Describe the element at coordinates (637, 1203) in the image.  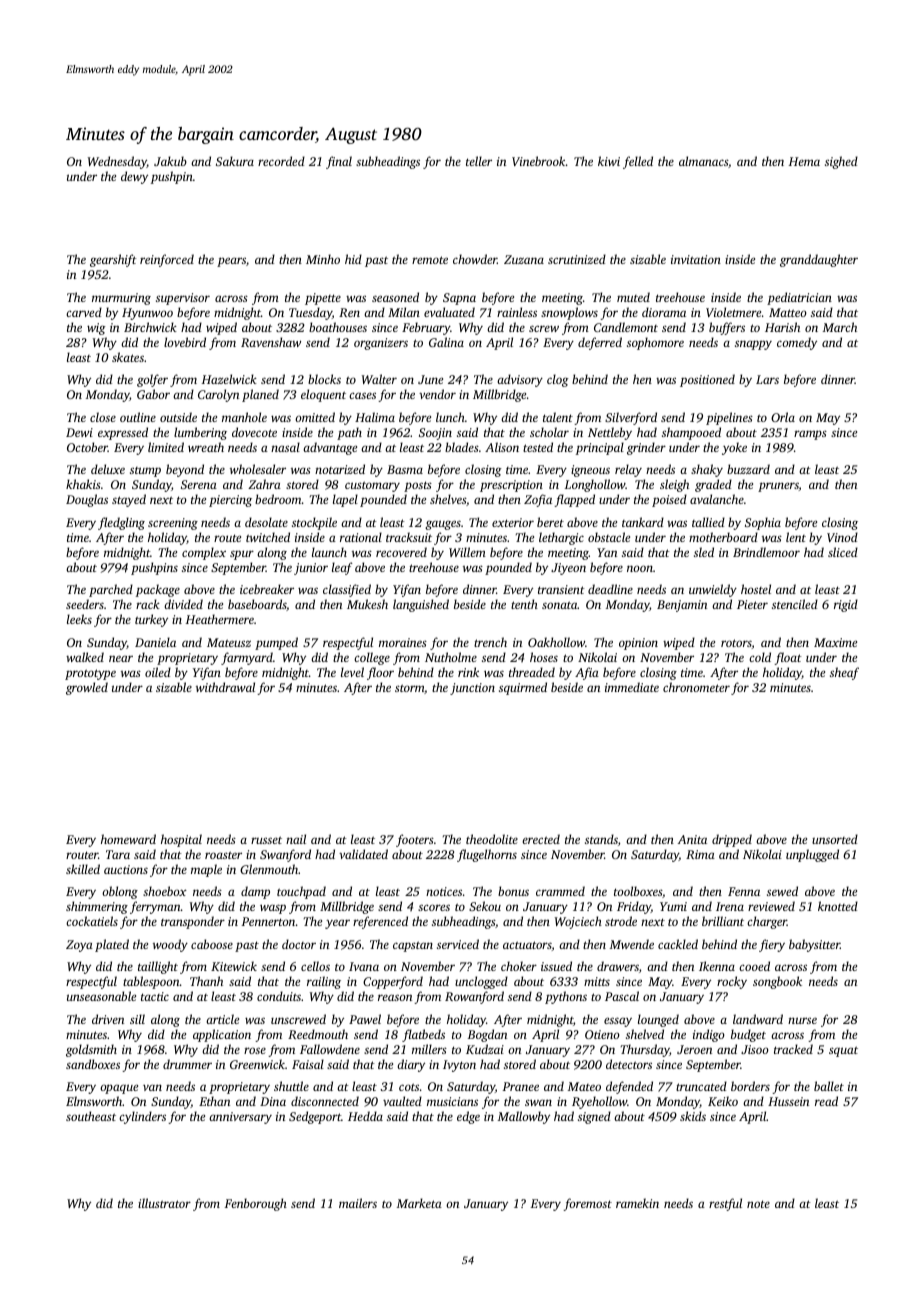
I see `ramekin` at that location.
